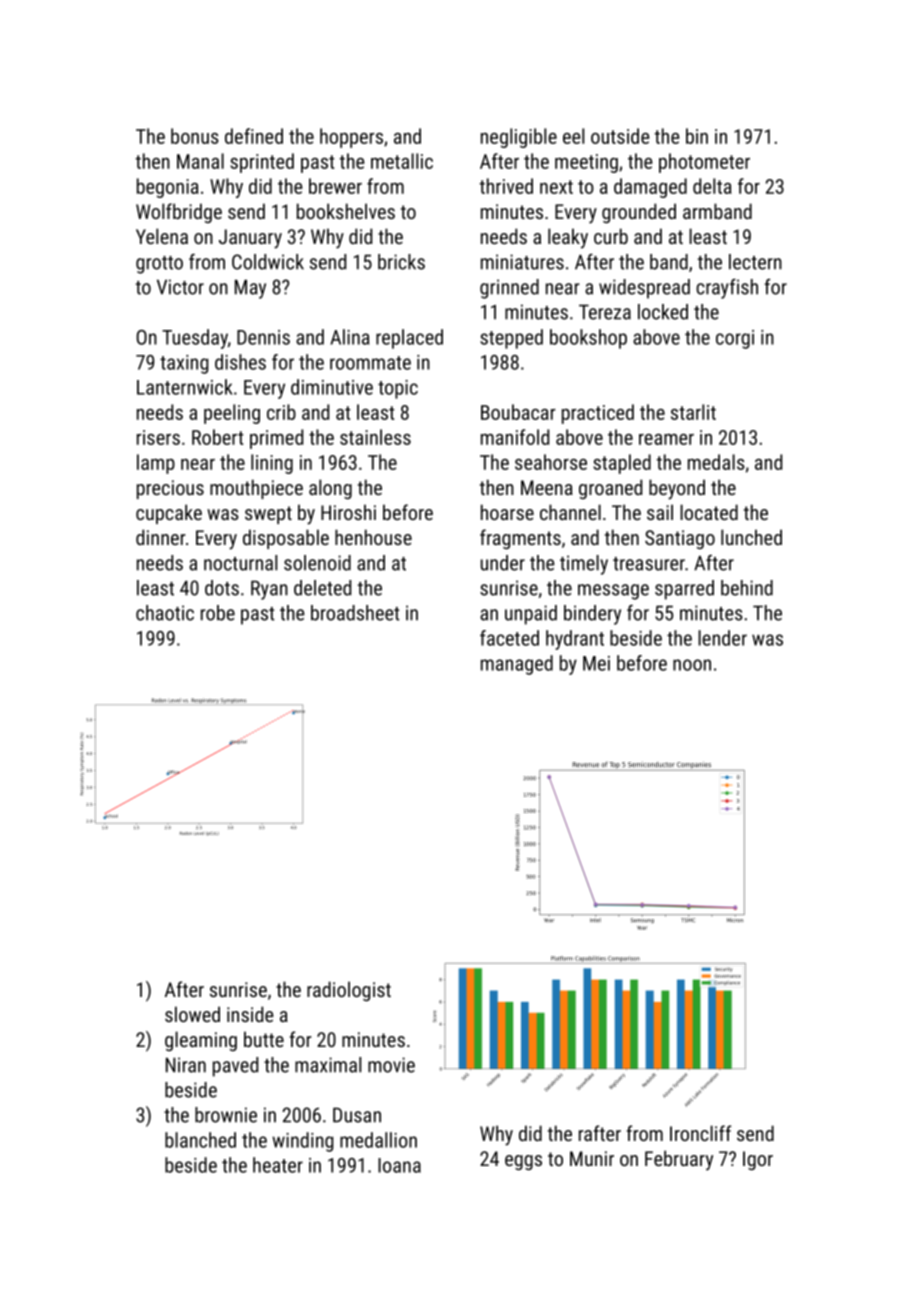 This screenshot has height=1314, width=924. I want to click on heater, so click(278, 1165).
